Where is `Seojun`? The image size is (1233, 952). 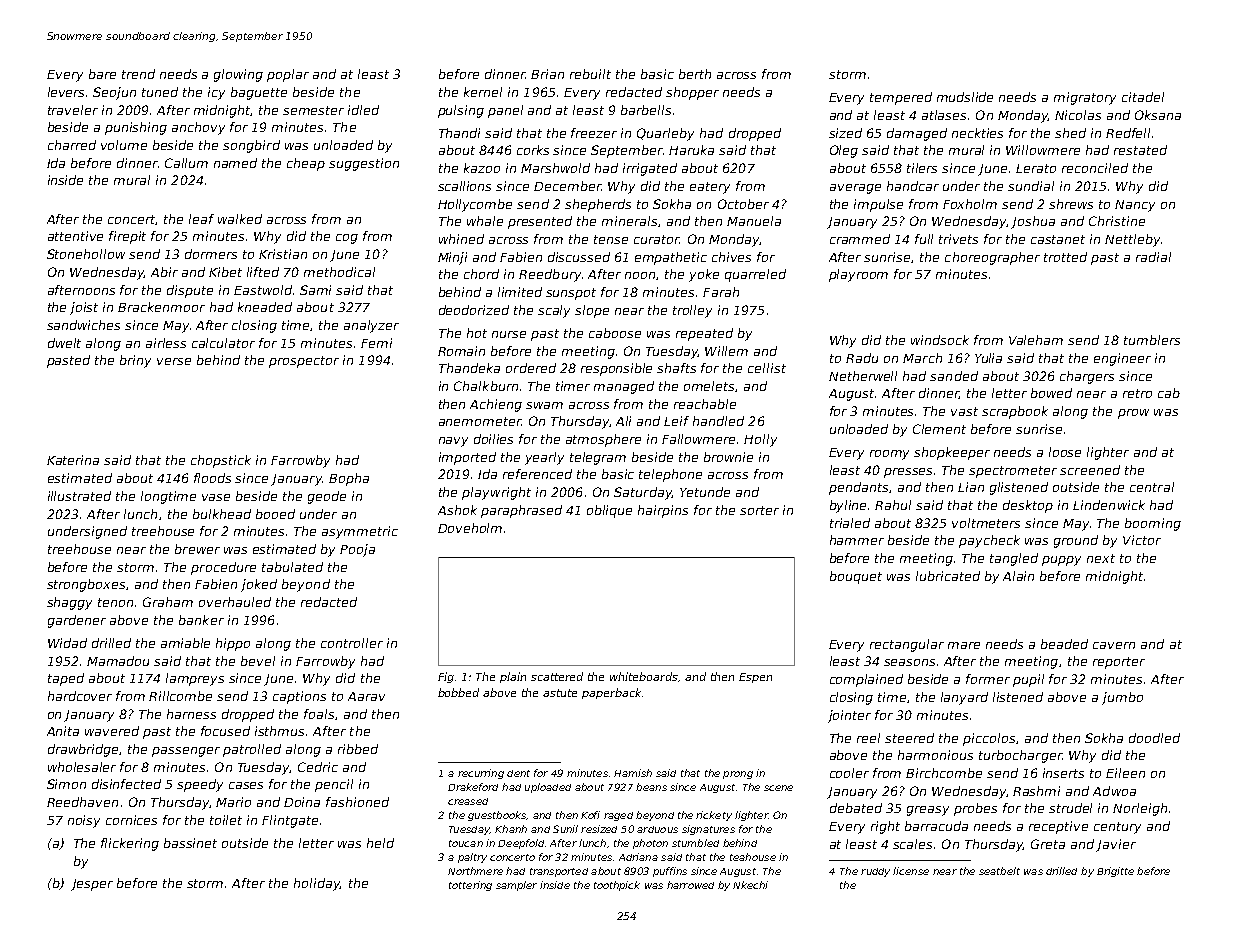
Seojun is located at coordinates (114, 93).
